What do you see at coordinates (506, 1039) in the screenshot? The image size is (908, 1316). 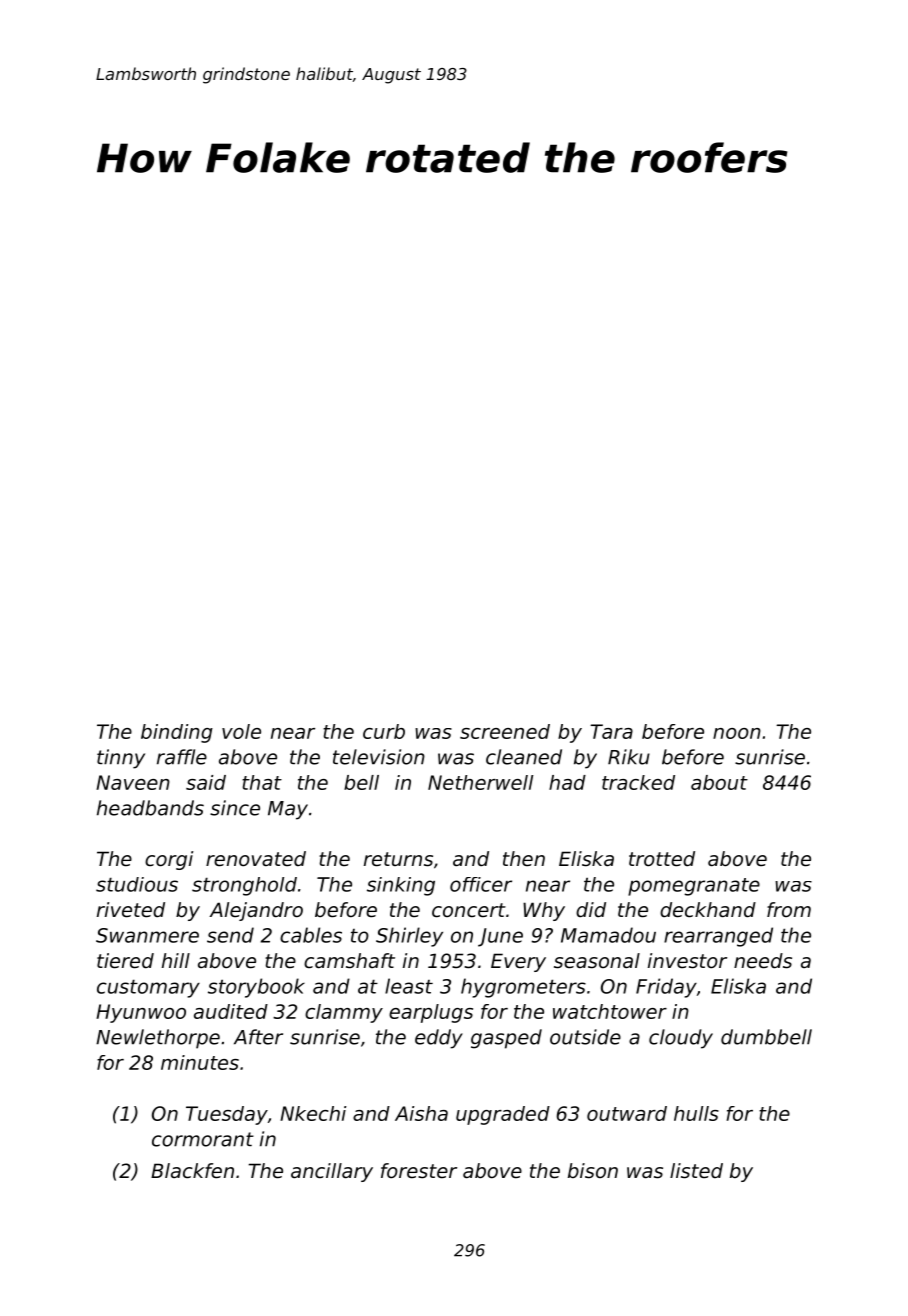 I see `gasped` at bounding box center [506, 1039].
